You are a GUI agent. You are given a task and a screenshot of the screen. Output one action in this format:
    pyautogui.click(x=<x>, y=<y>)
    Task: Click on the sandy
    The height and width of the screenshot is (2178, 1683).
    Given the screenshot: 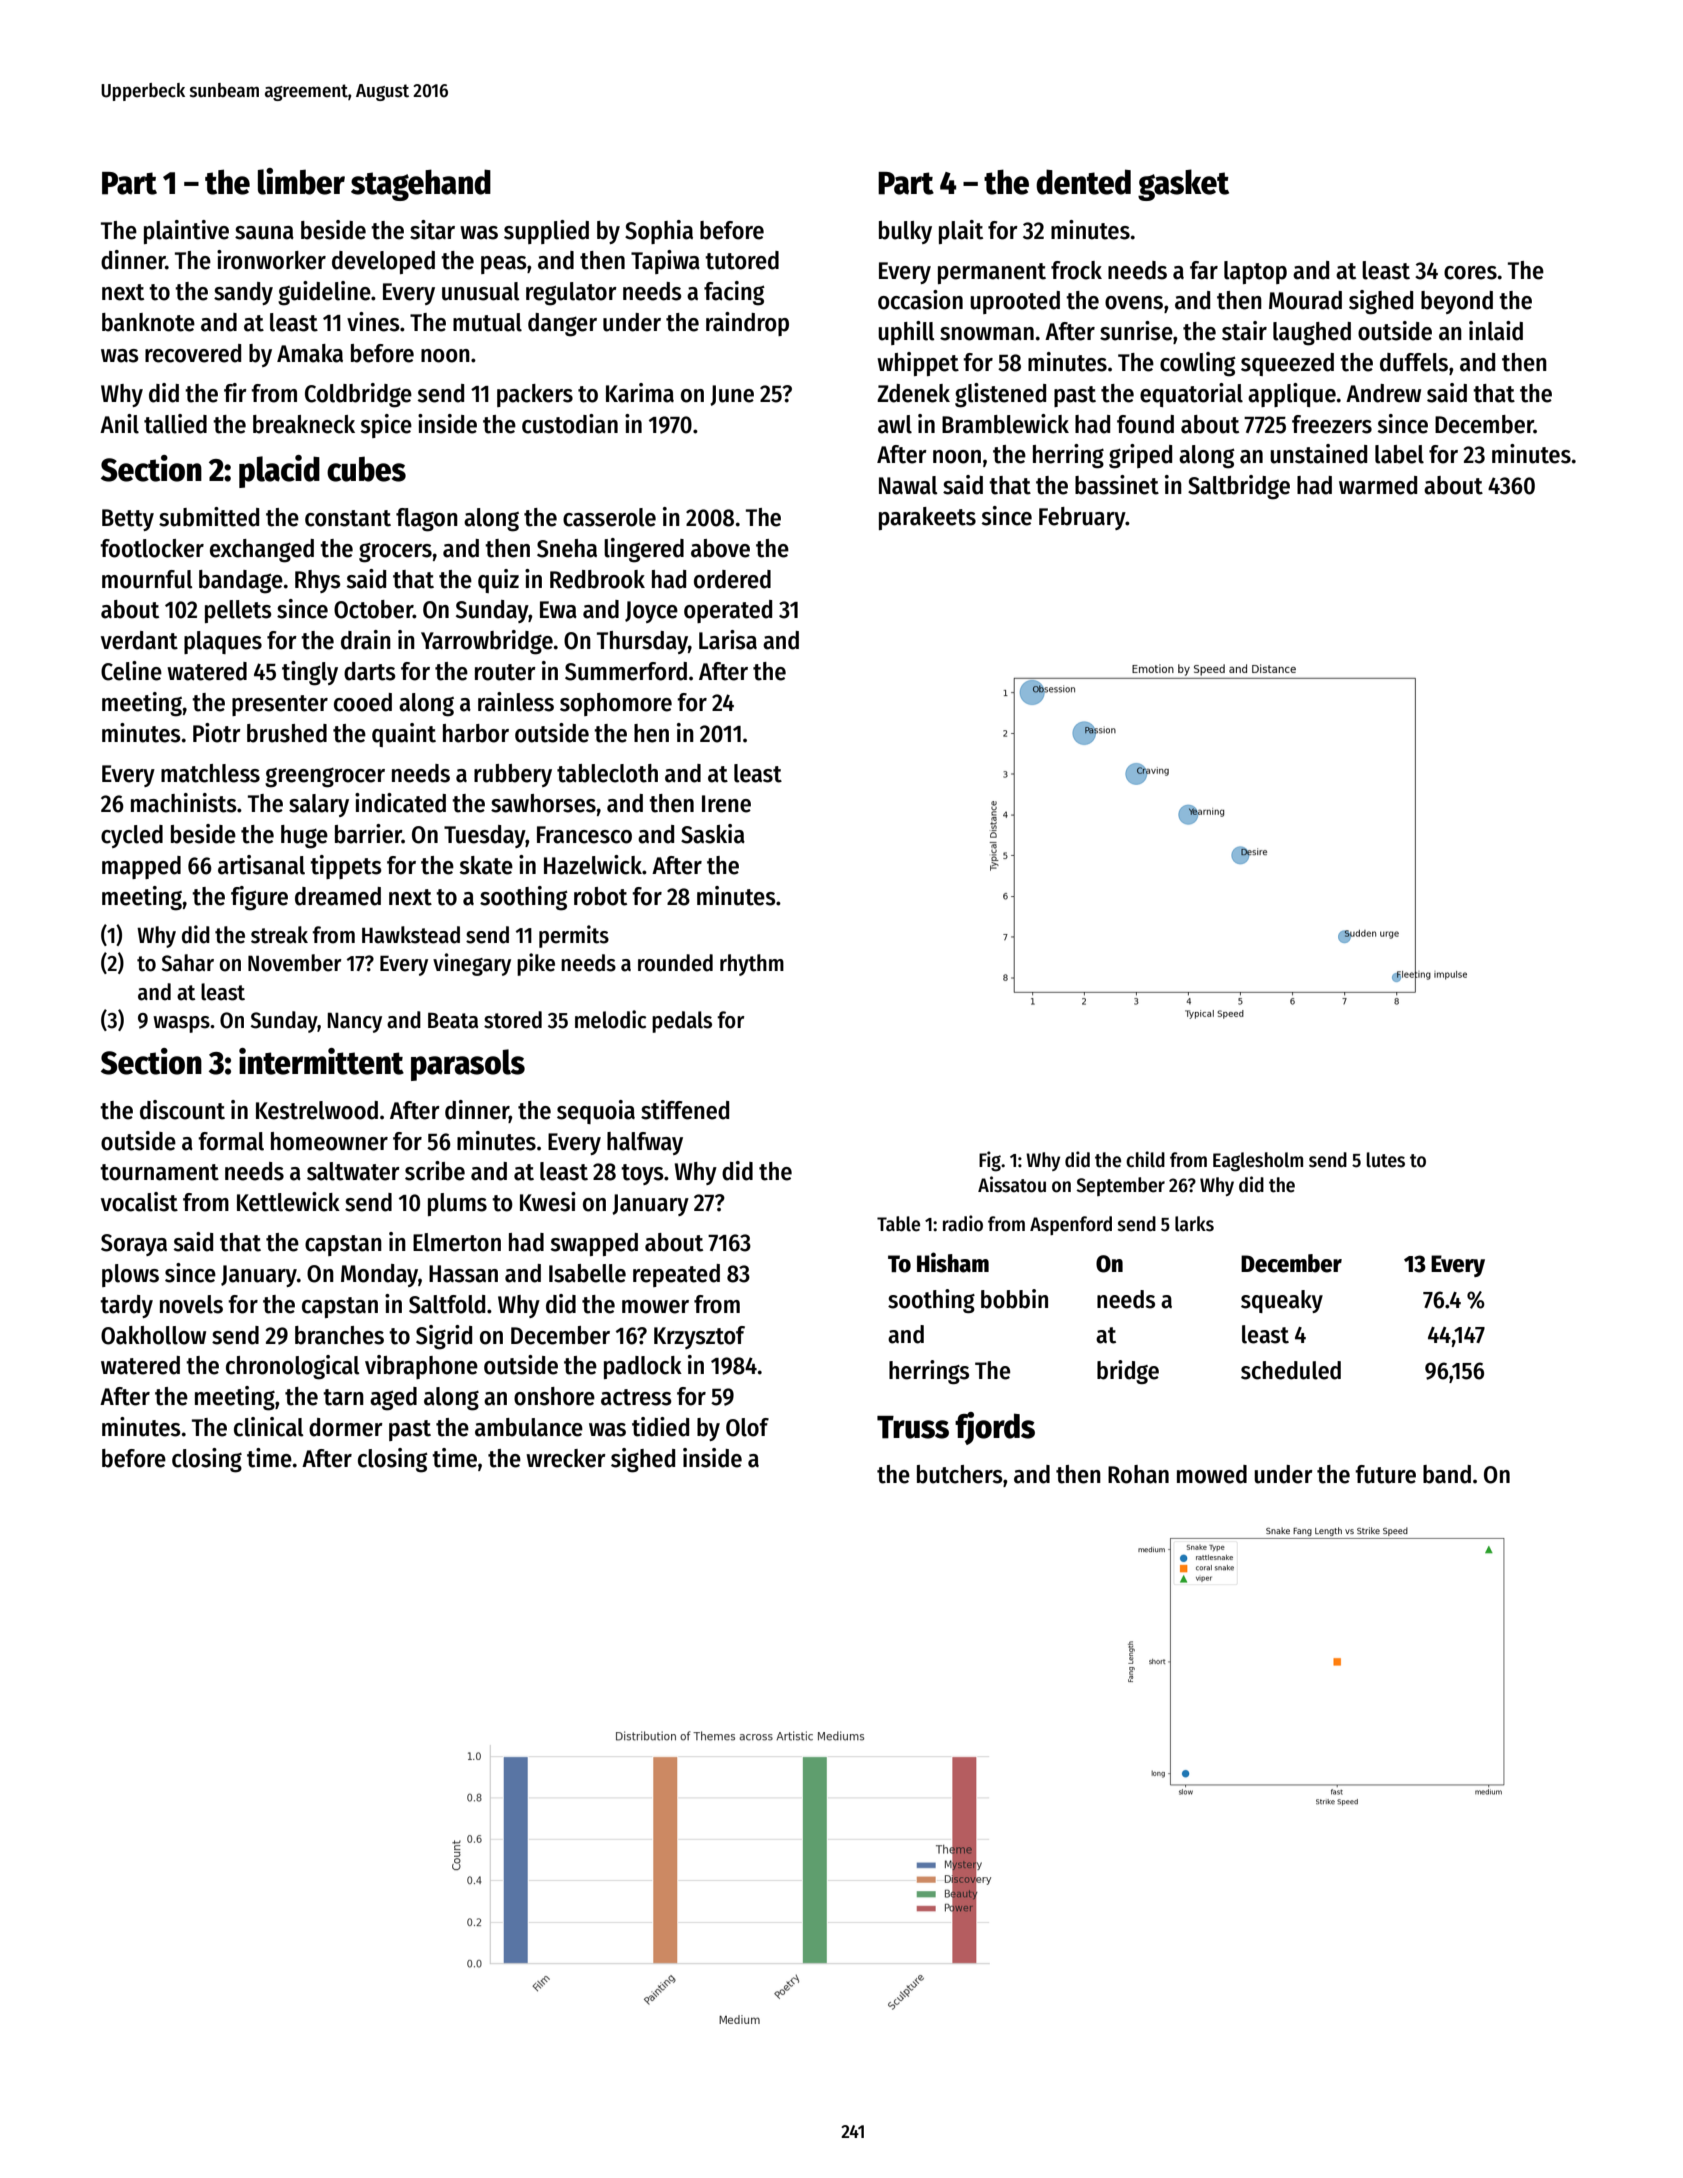 What is the action you would take?
    pyautogui.click(x=243, y=293)
